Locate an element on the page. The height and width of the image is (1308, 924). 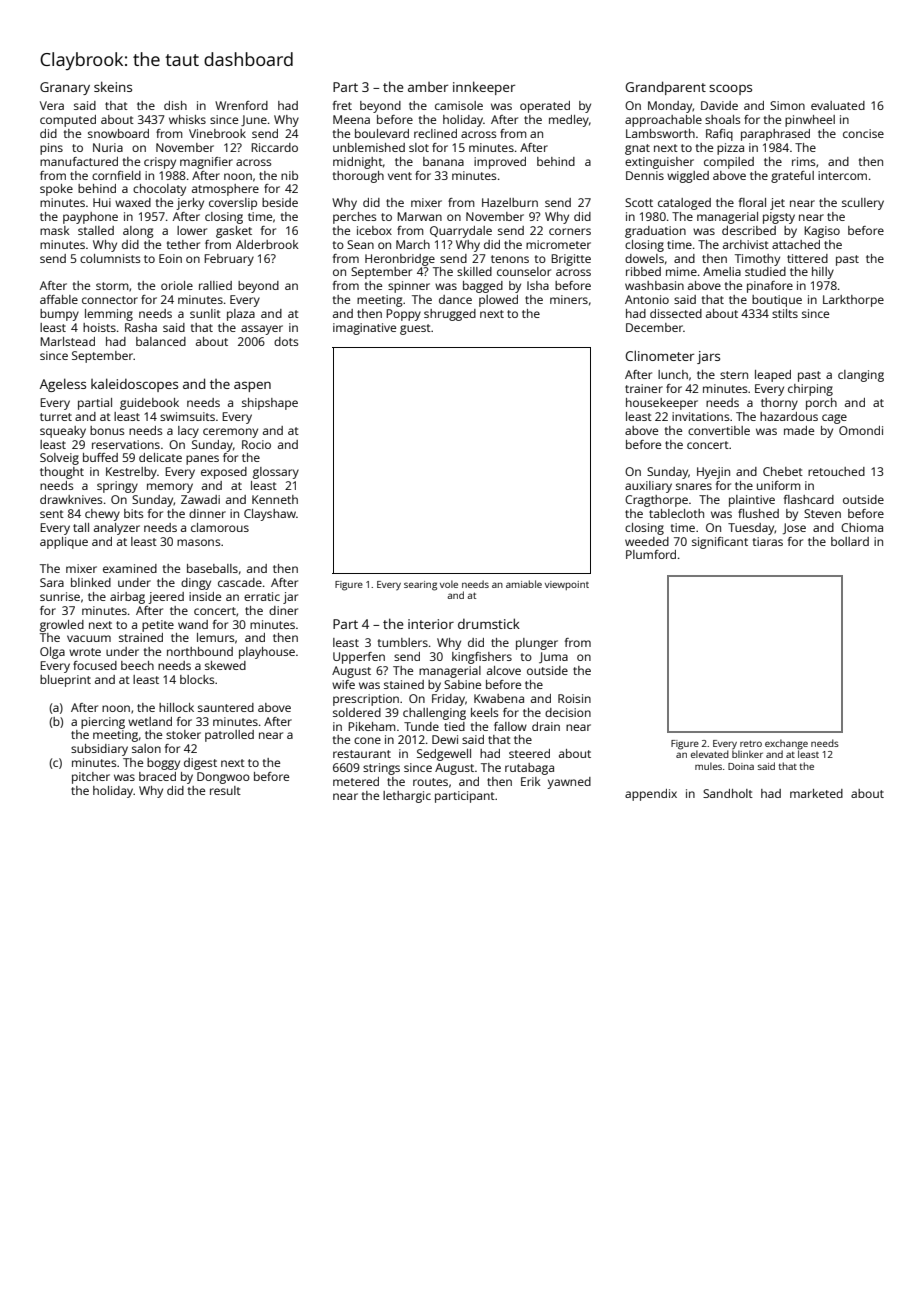
growled is located at coordinates (62, 626).
